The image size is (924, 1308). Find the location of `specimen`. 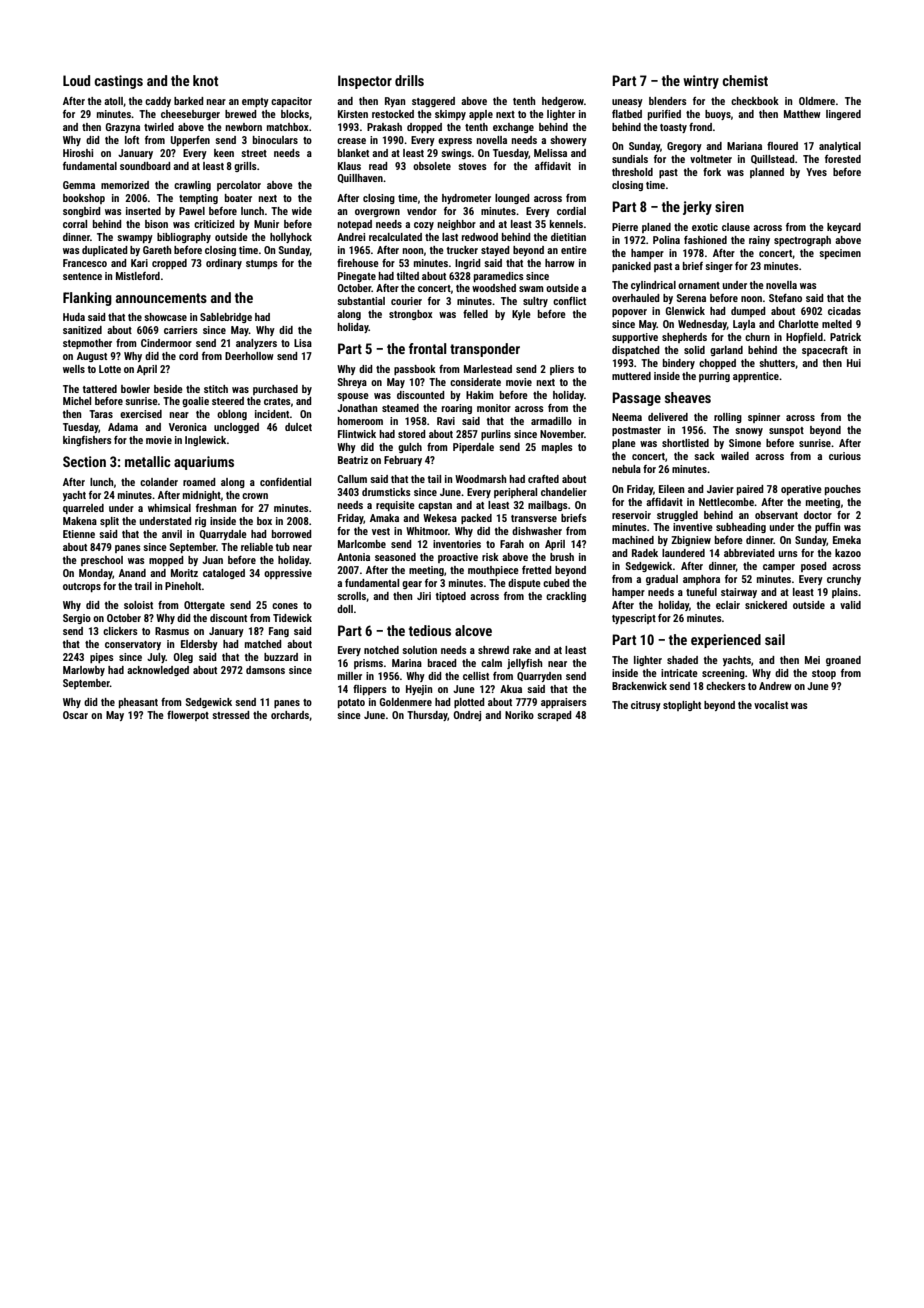

specimen is located at coordinates (840, 254).
